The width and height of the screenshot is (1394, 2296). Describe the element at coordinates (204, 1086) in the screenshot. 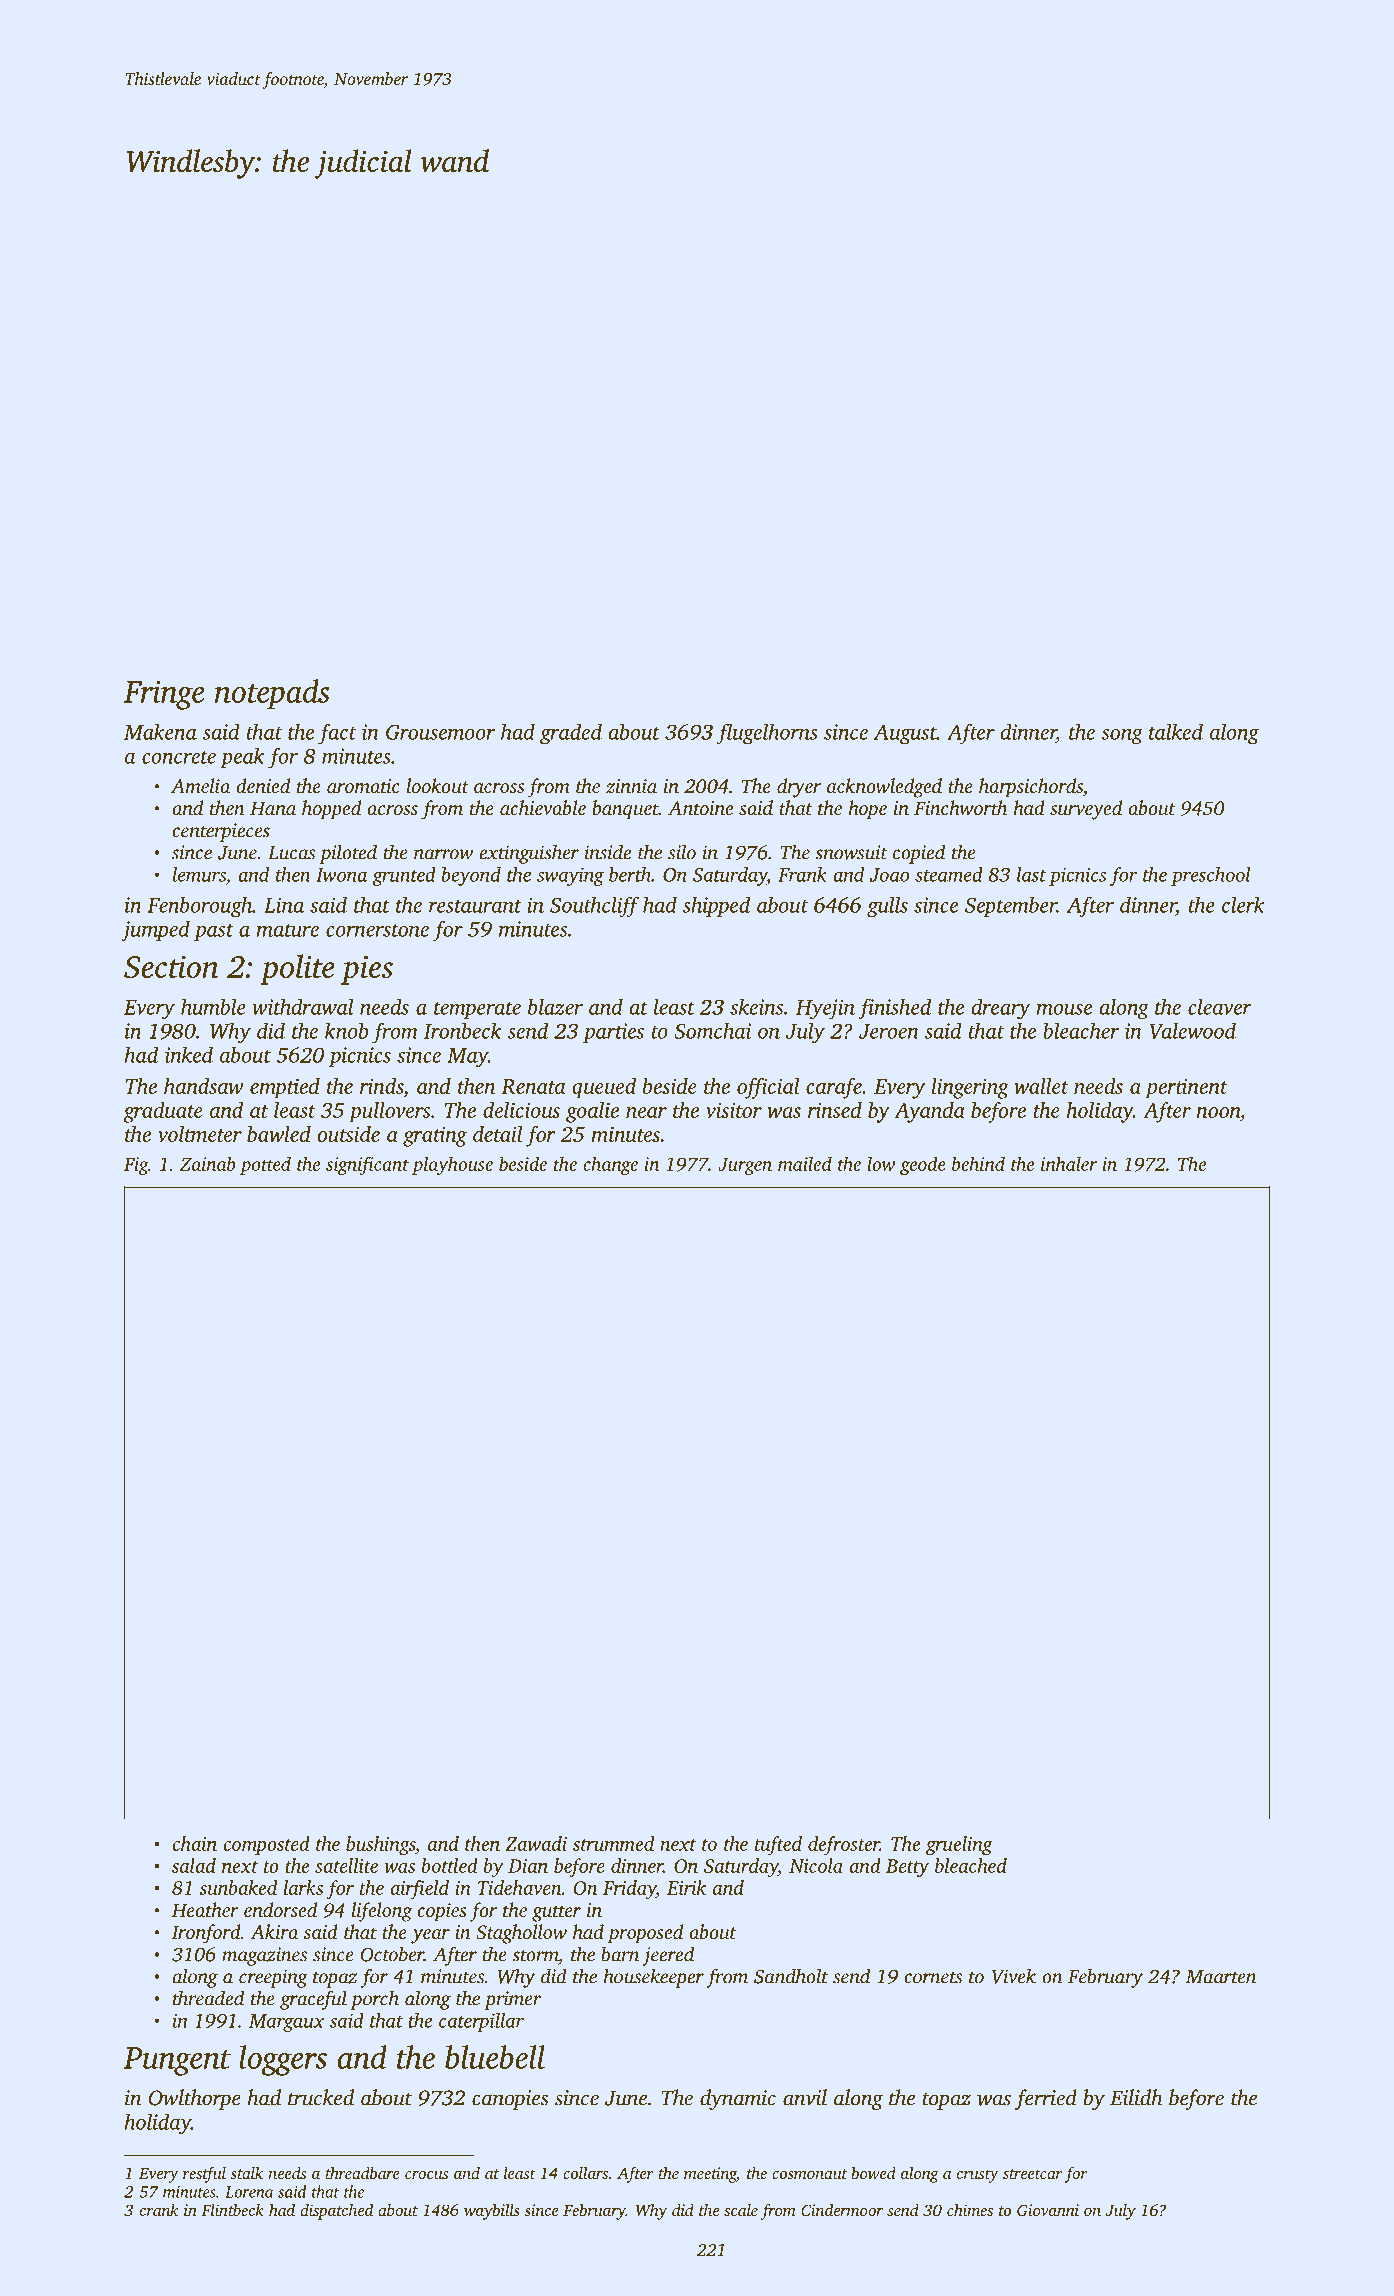

I see `handsaw` at that location.
